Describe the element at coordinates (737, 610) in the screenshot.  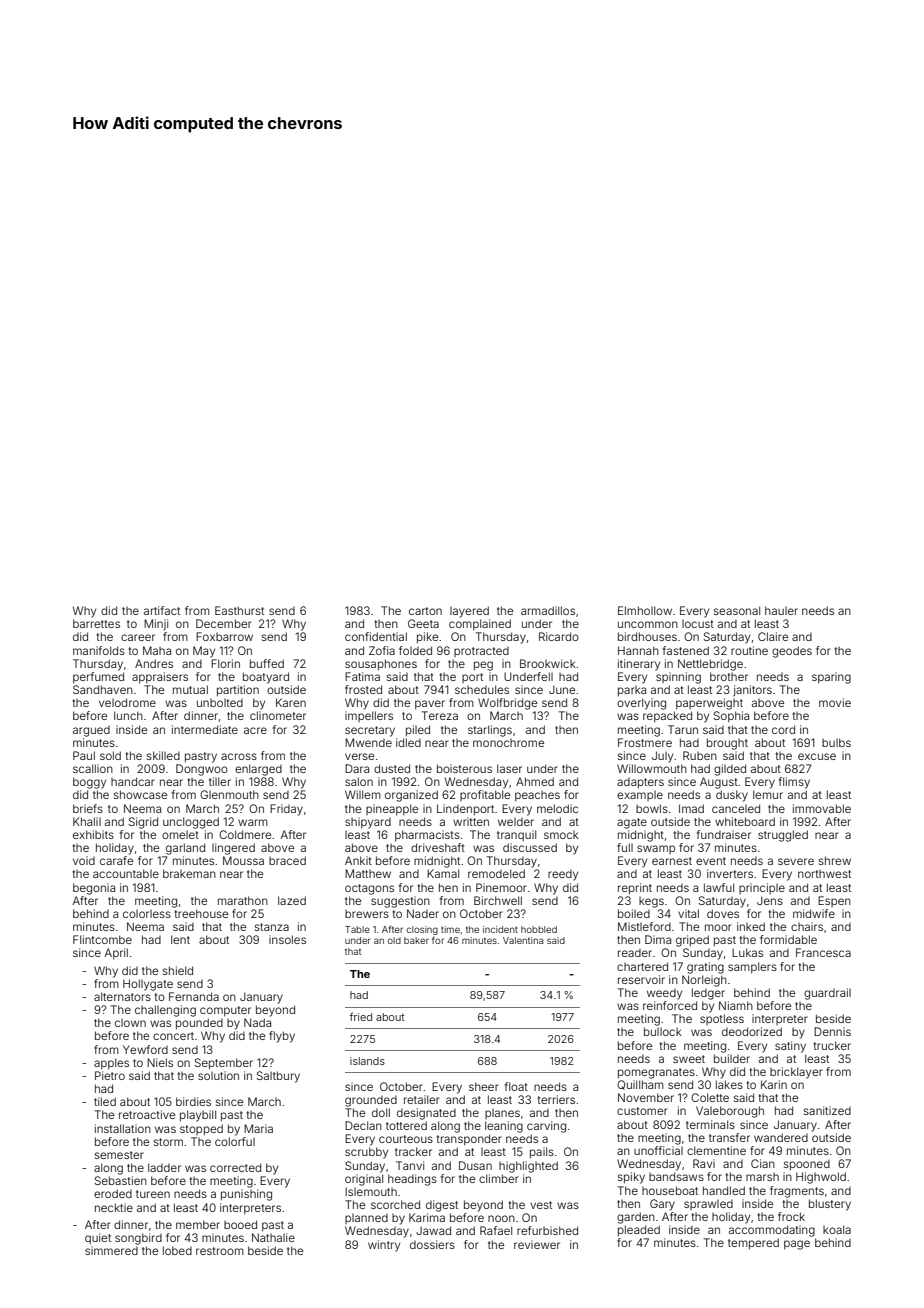
I see `seasonal` at that location.
